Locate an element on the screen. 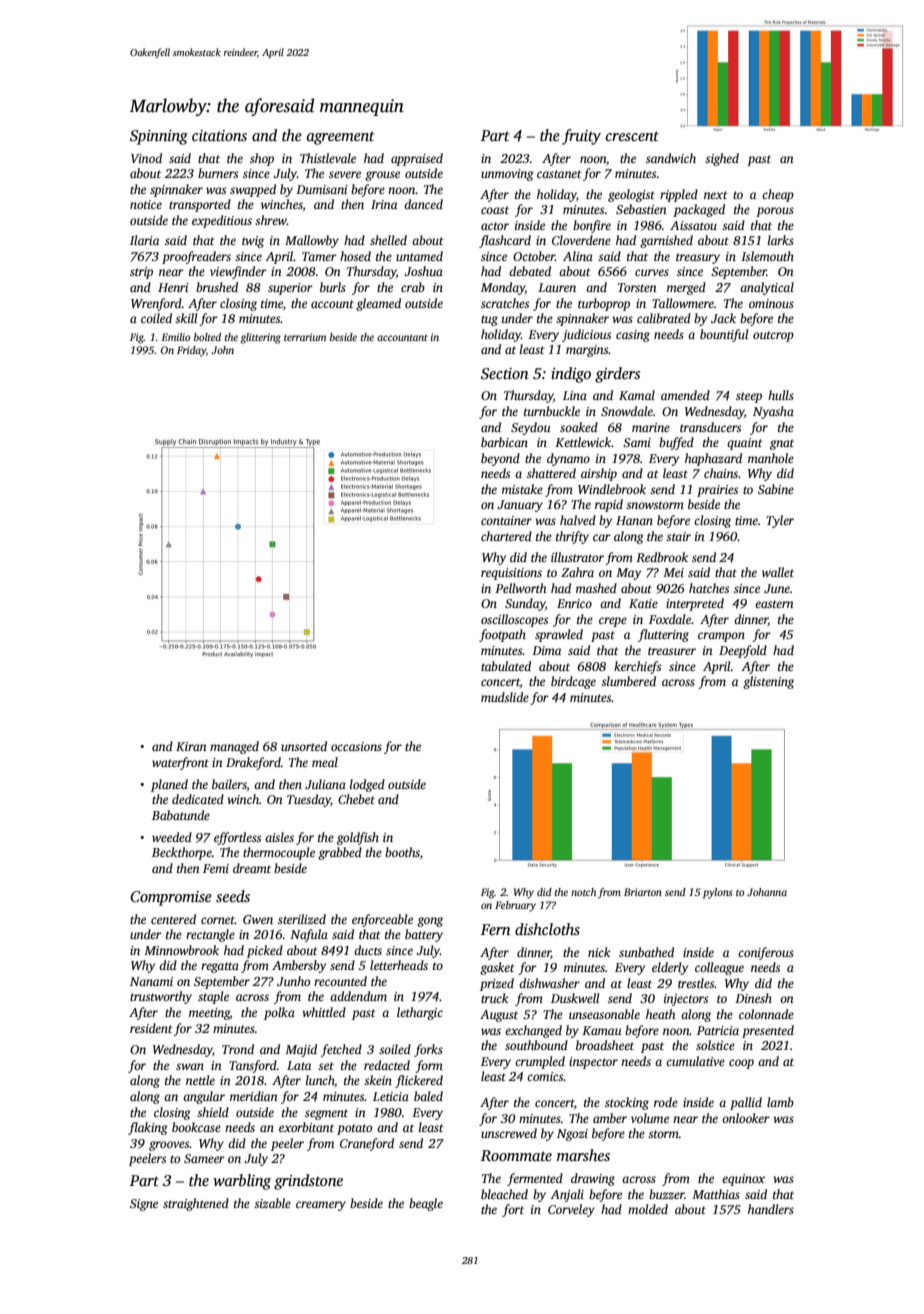 The width and height of the screenshot is (924, 1314). Kiran is located at coordinates (191, 746).
